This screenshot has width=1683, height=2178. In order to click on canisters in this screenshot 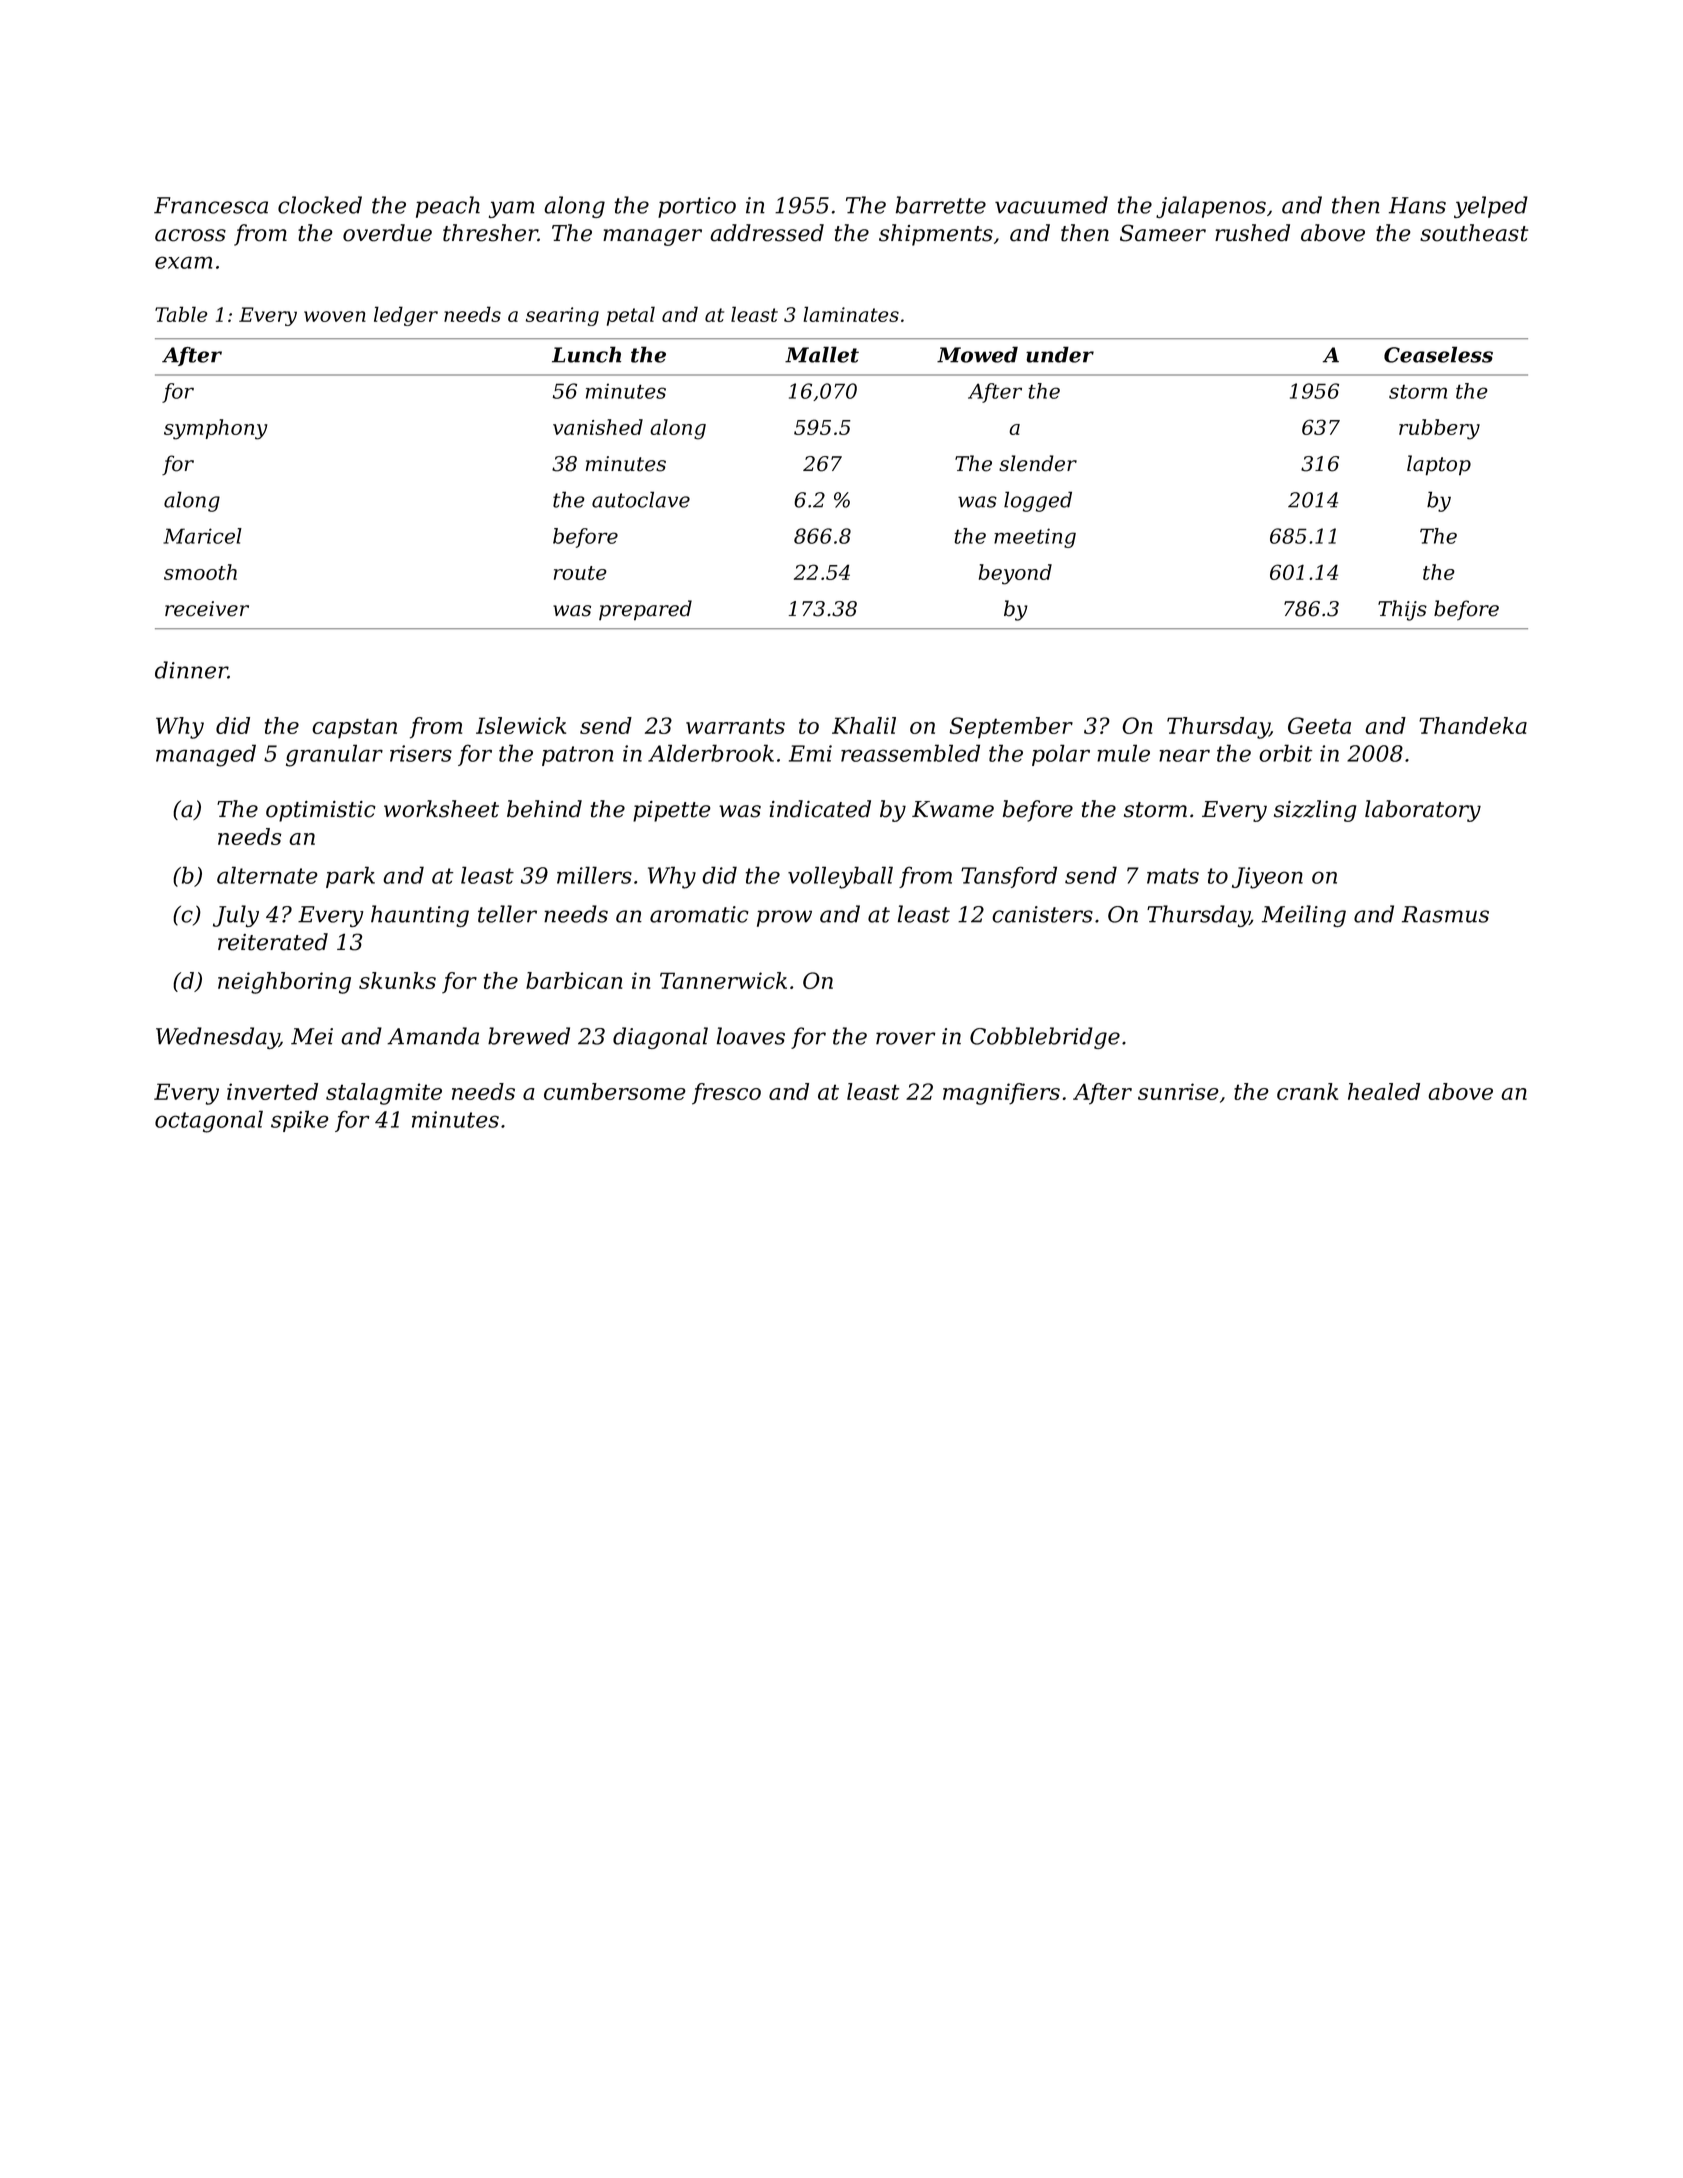, I will do `click(1042, 914)`.
